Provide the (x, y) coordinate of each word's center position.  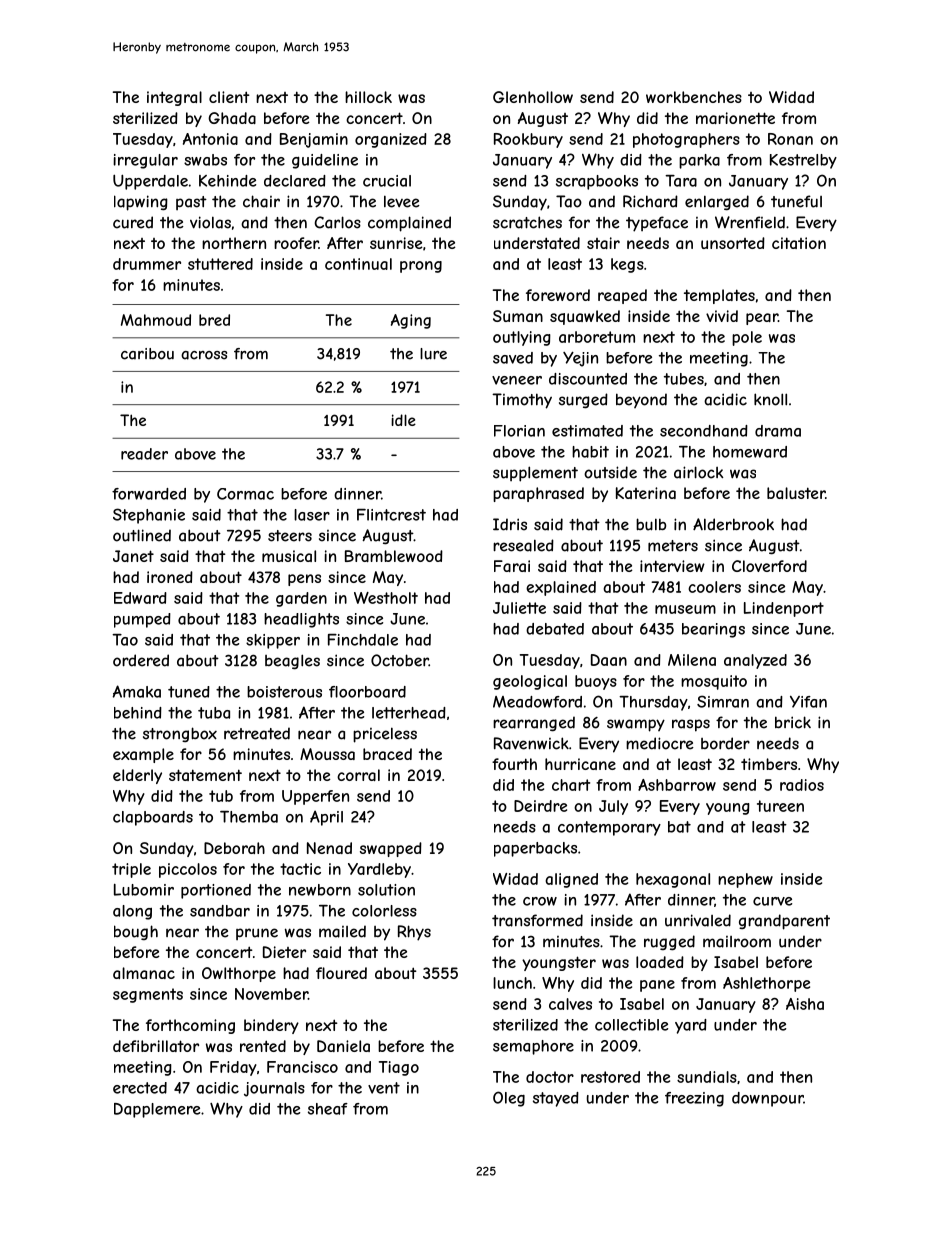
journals (274, 1089)
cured (133, 222)
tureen (780, 806)
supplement (535, 474)
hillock (368, 97)
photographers (686, 140)
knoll (770, 399)
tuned (189, 692)
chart (571, 785)
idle (403, 420)
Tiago (399, 1068)
